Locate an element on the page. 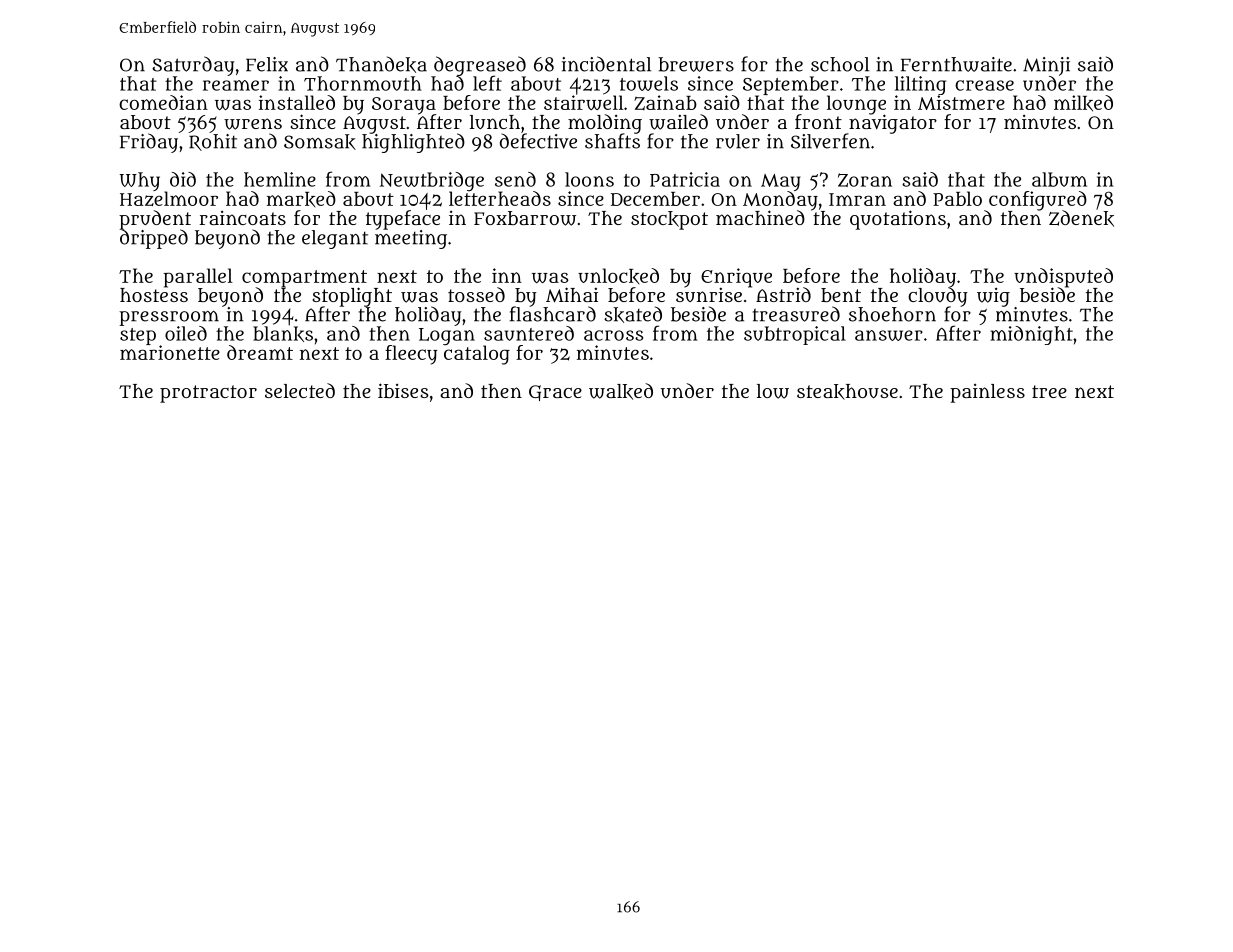 This page has width=1233, height=952. Felix is located at coordinates (267, 64).
